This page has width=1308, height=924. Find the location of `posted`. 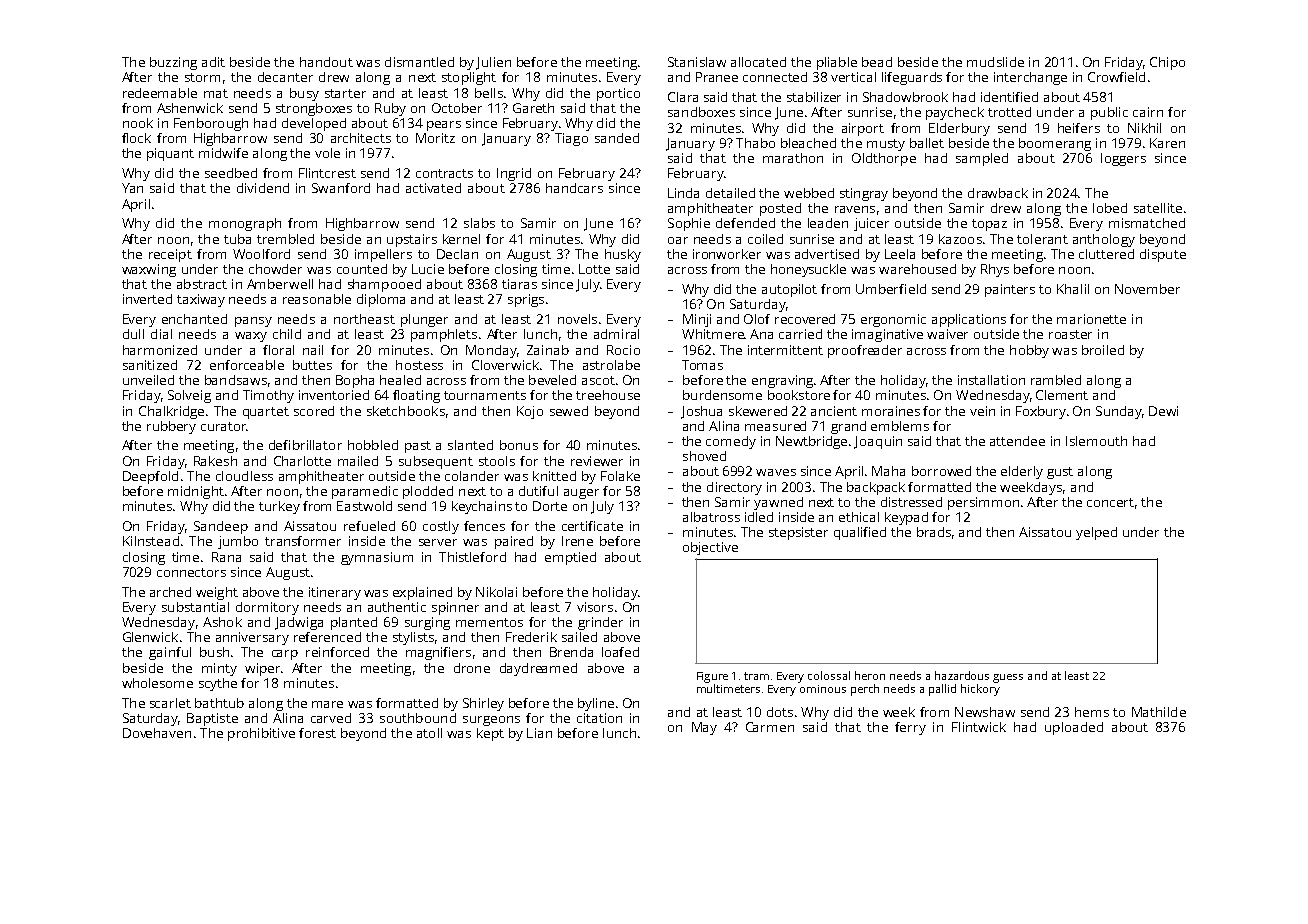

posted is located at coordinates (780, 209).
